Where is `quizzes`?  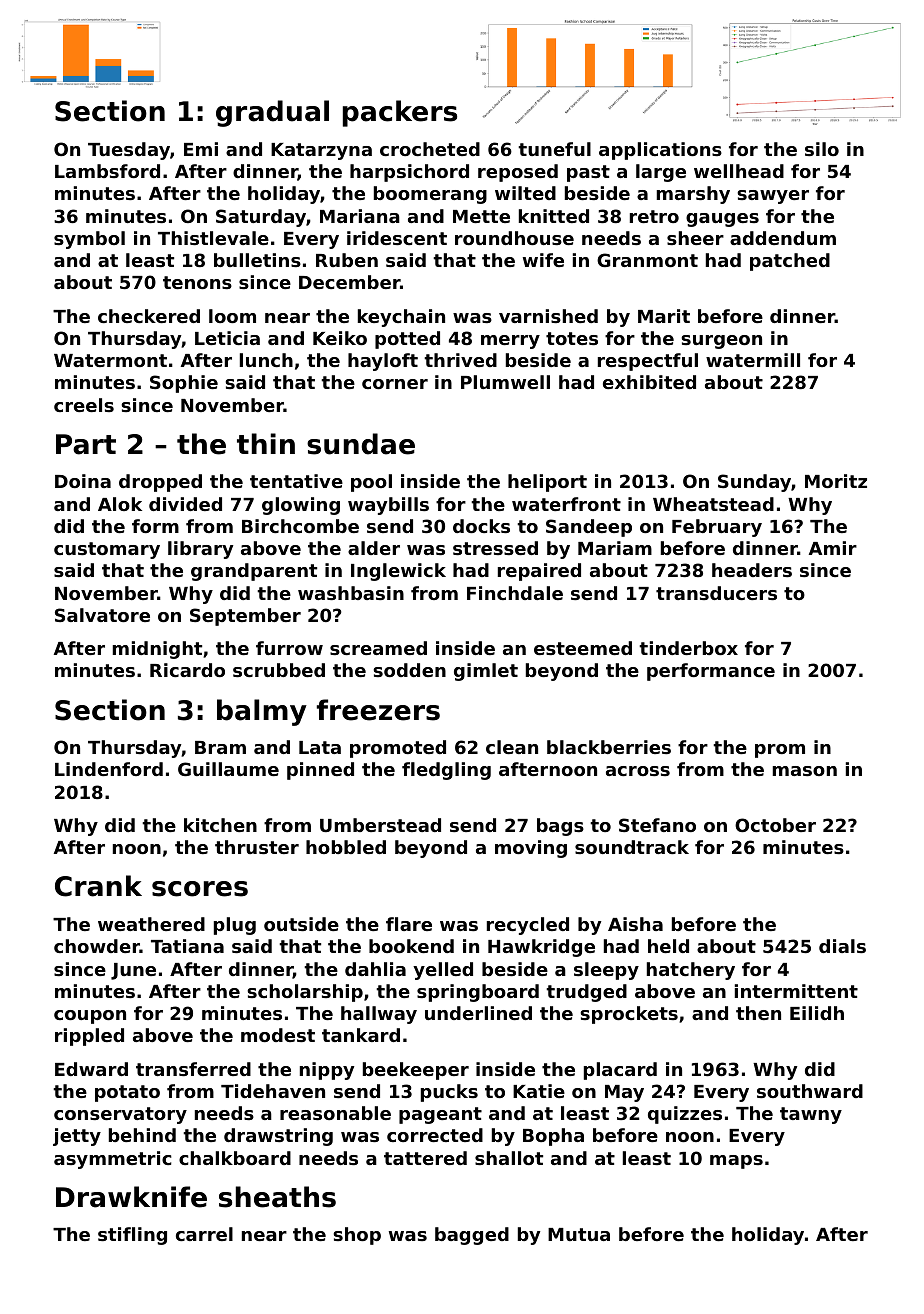 quizzes is located at coordinates (685, 1115).
